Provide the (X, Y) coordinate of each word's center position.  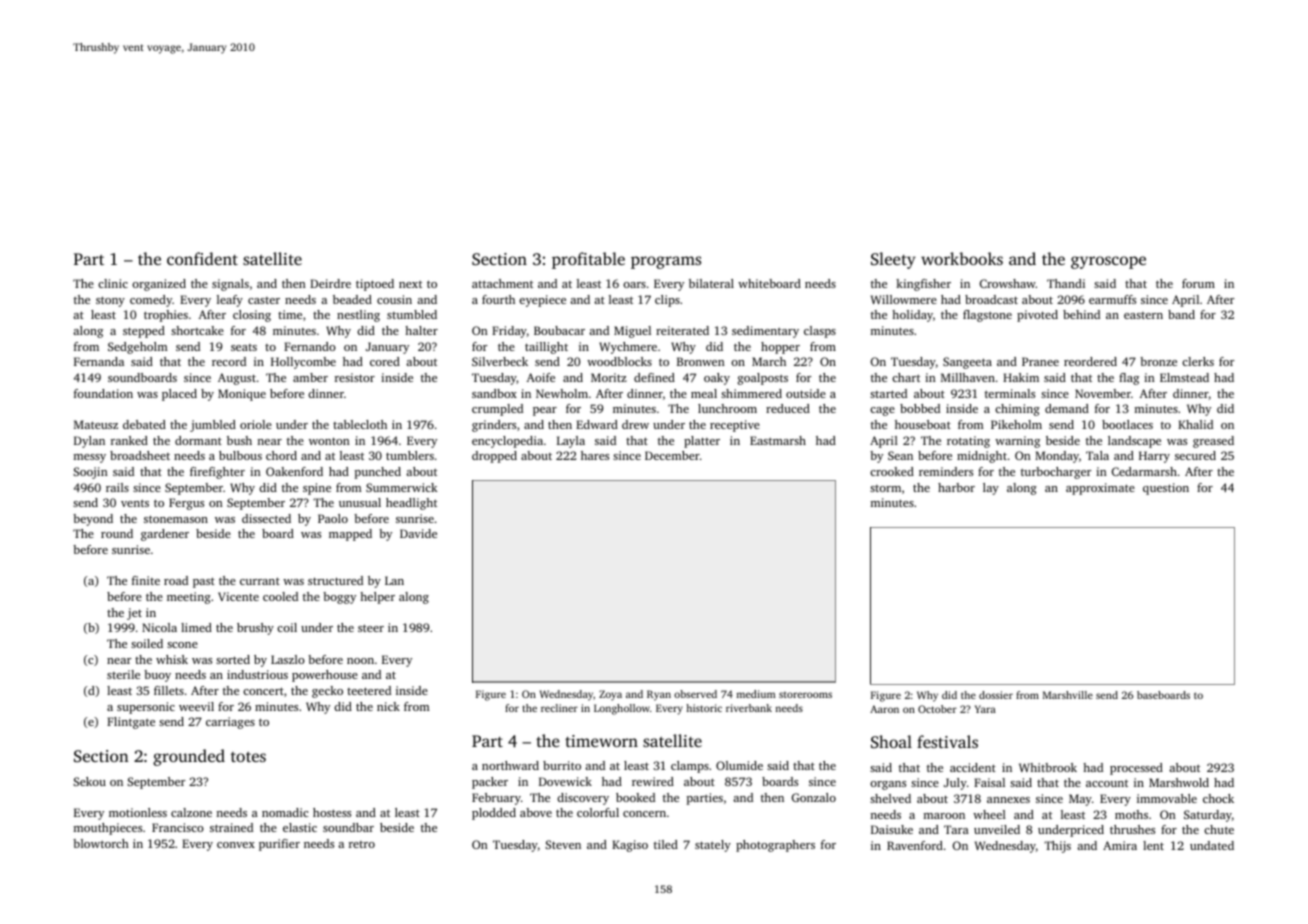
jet (134, 614)
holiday (912, 316)
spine (317, 489)
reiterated (682, 330)
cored (385, 361)
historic (704, 708)
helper (377, 598)
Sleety (893, 260)
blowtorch (101, 843)
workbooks (962, 258)
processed (1136, 769)
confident (202, 258)
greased (1213, 442)
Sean (900, 455)
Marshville (1068, 695)
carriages (230, 723)
